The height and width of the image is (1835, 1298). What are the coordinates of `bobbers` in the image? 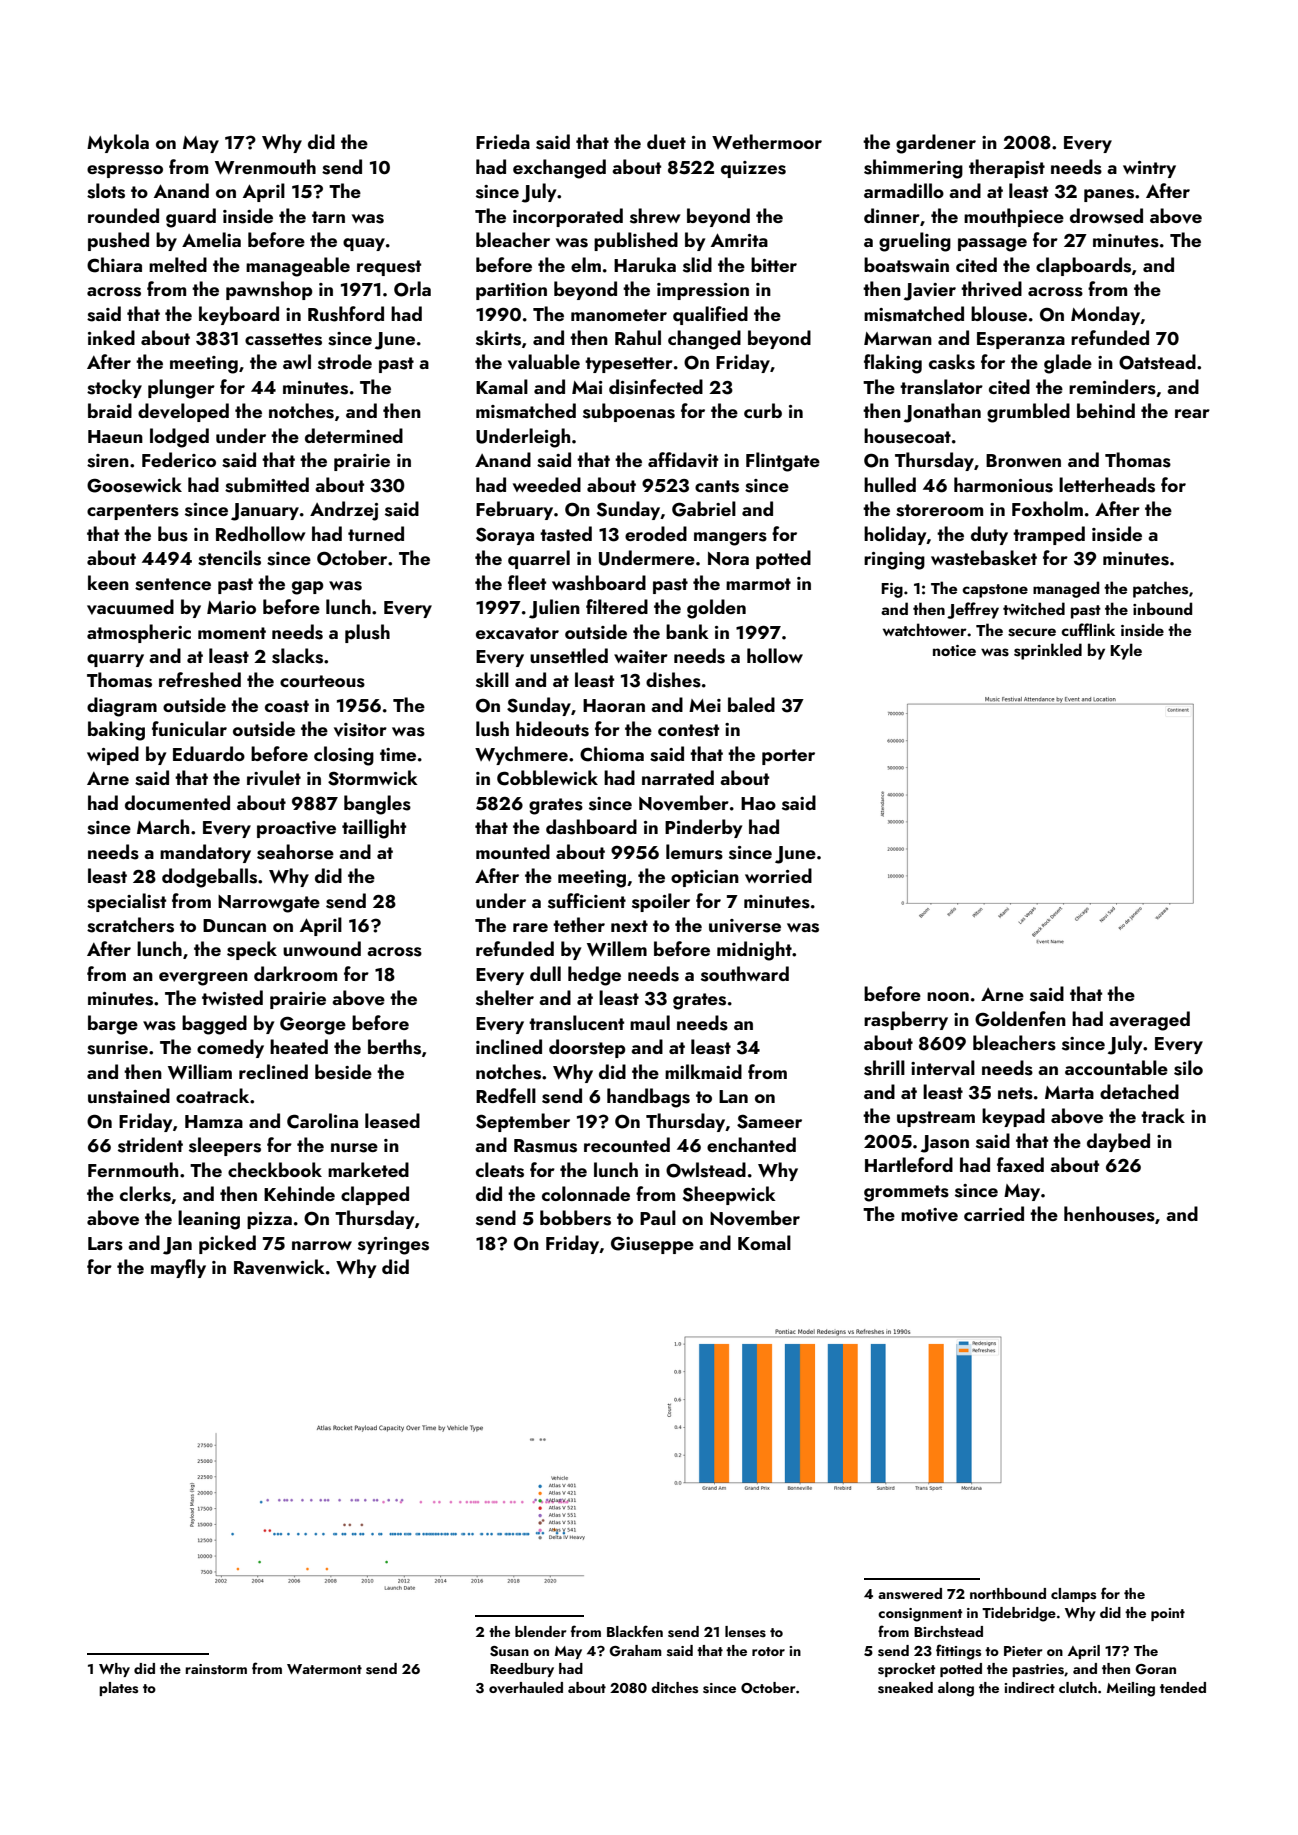 It's located at (575, 1218).
